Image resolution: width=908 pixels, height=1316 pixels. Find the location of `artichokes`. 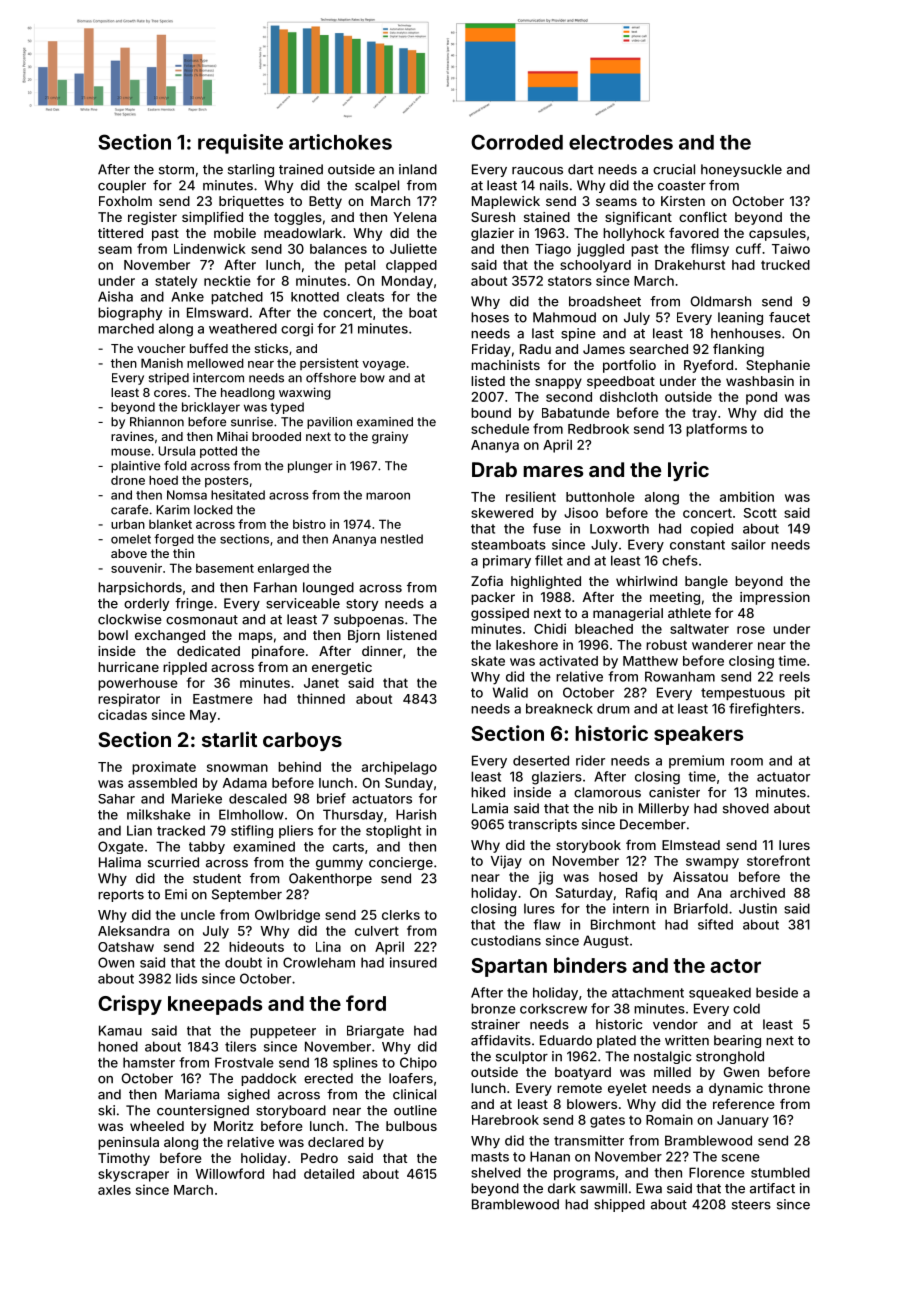

artichokes is located at coordinates (340, 142).
